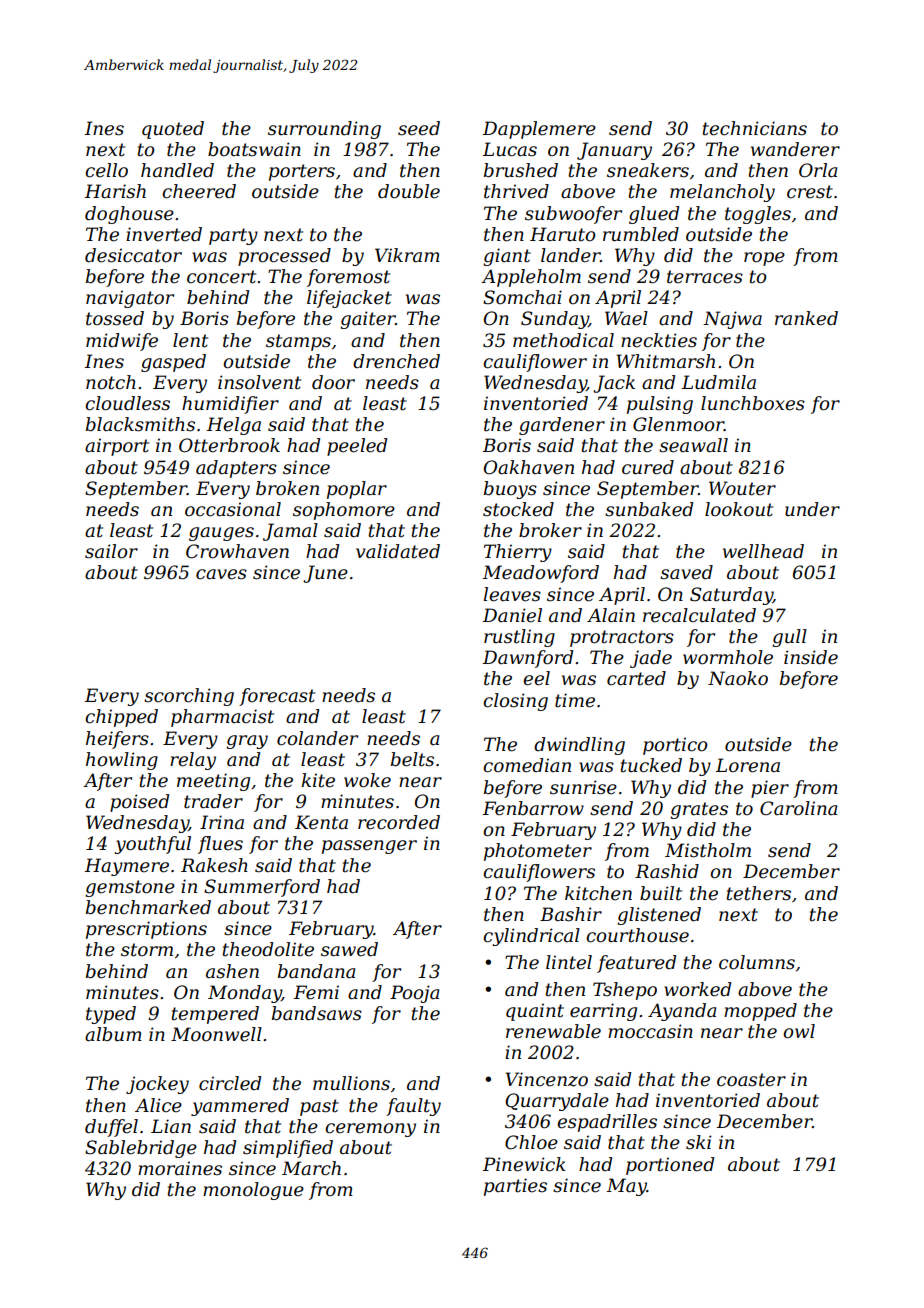 This screenshot has height=1308, width=924. Describe the element at coordinates (798, 808) in the screenshot. I see `Carolina` at that location.
